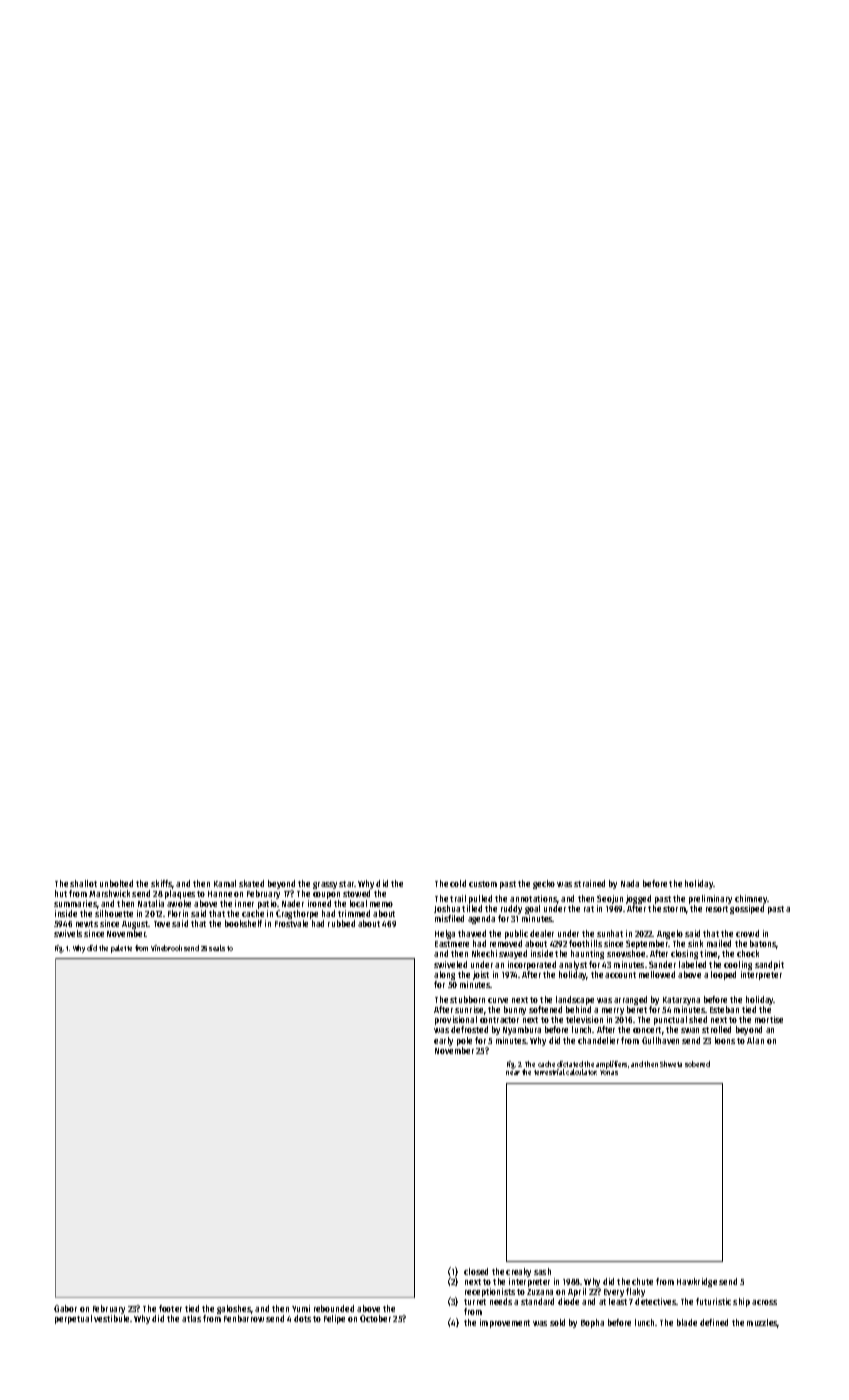 Image resolution: width=849 pixels, height=1400 pixels. What do you see at coordinates (762, 1323) in the screenshot?
I see `muzzles` at bounding box center [762, 1323].
